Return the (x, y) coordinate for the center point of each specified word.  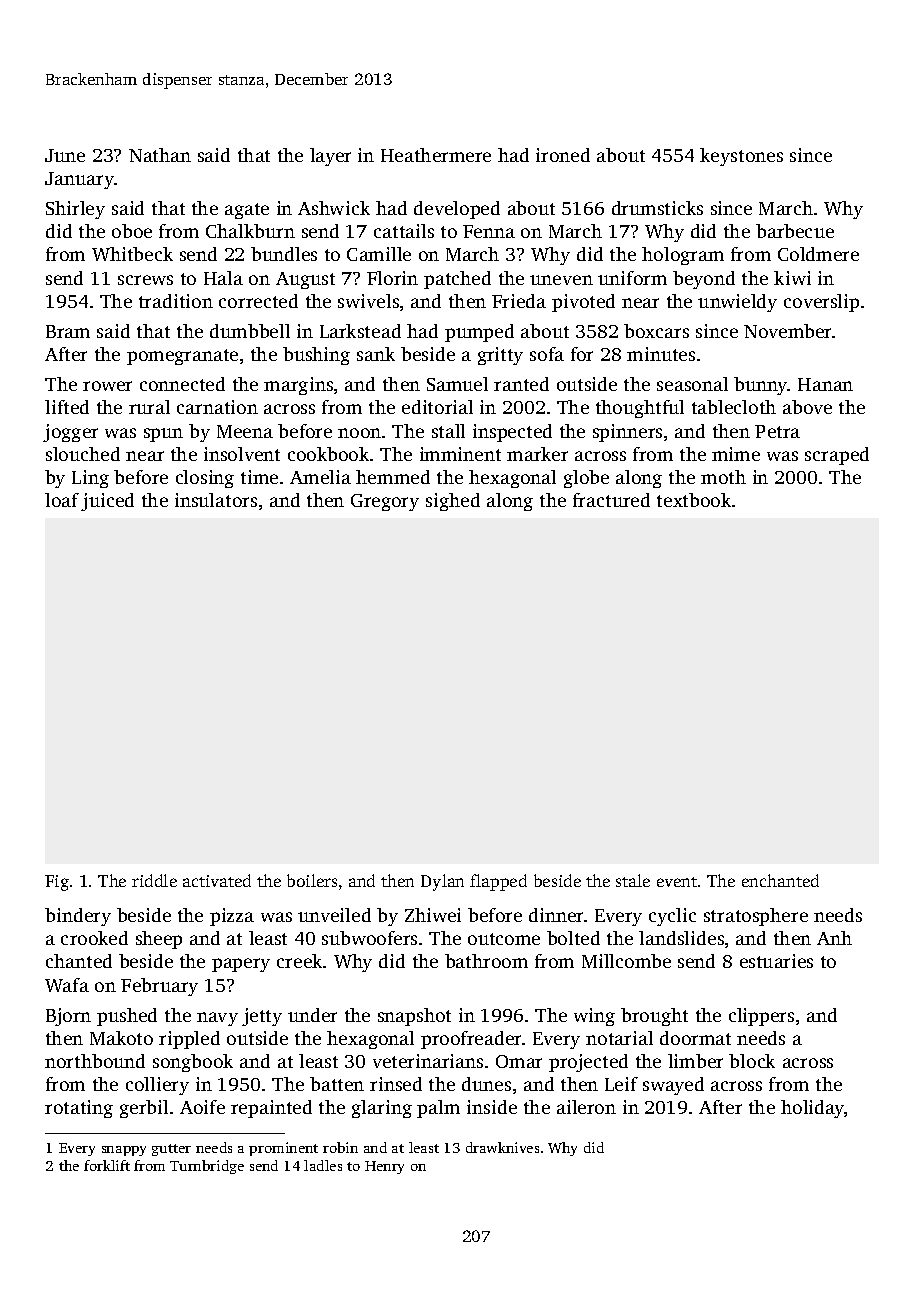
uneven (561, 280)
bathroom (486, 961)
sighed (453, 502)
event (677, 882)
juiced (107, 502)
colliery (157, 1086)
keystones (741, 157)
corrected (258, 301)
